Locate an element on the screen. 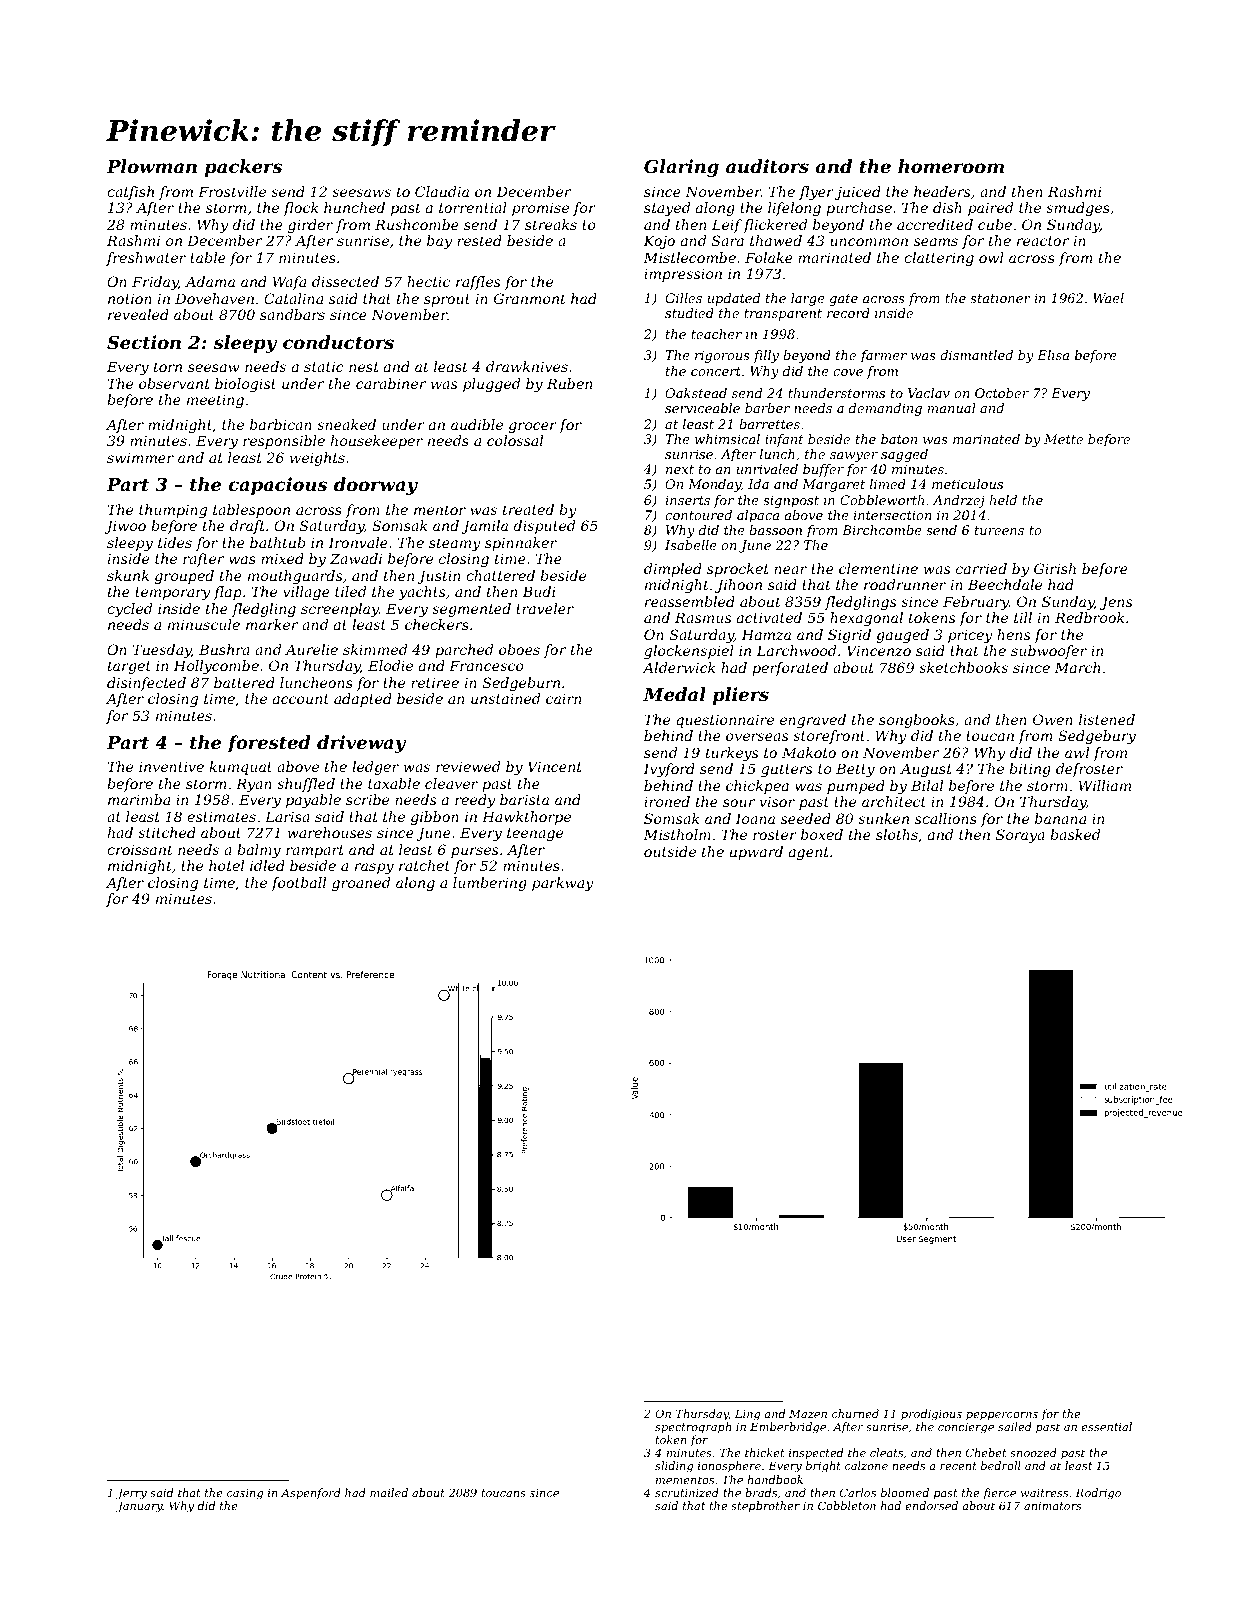  croissant is located at coordinates (140, 849).
